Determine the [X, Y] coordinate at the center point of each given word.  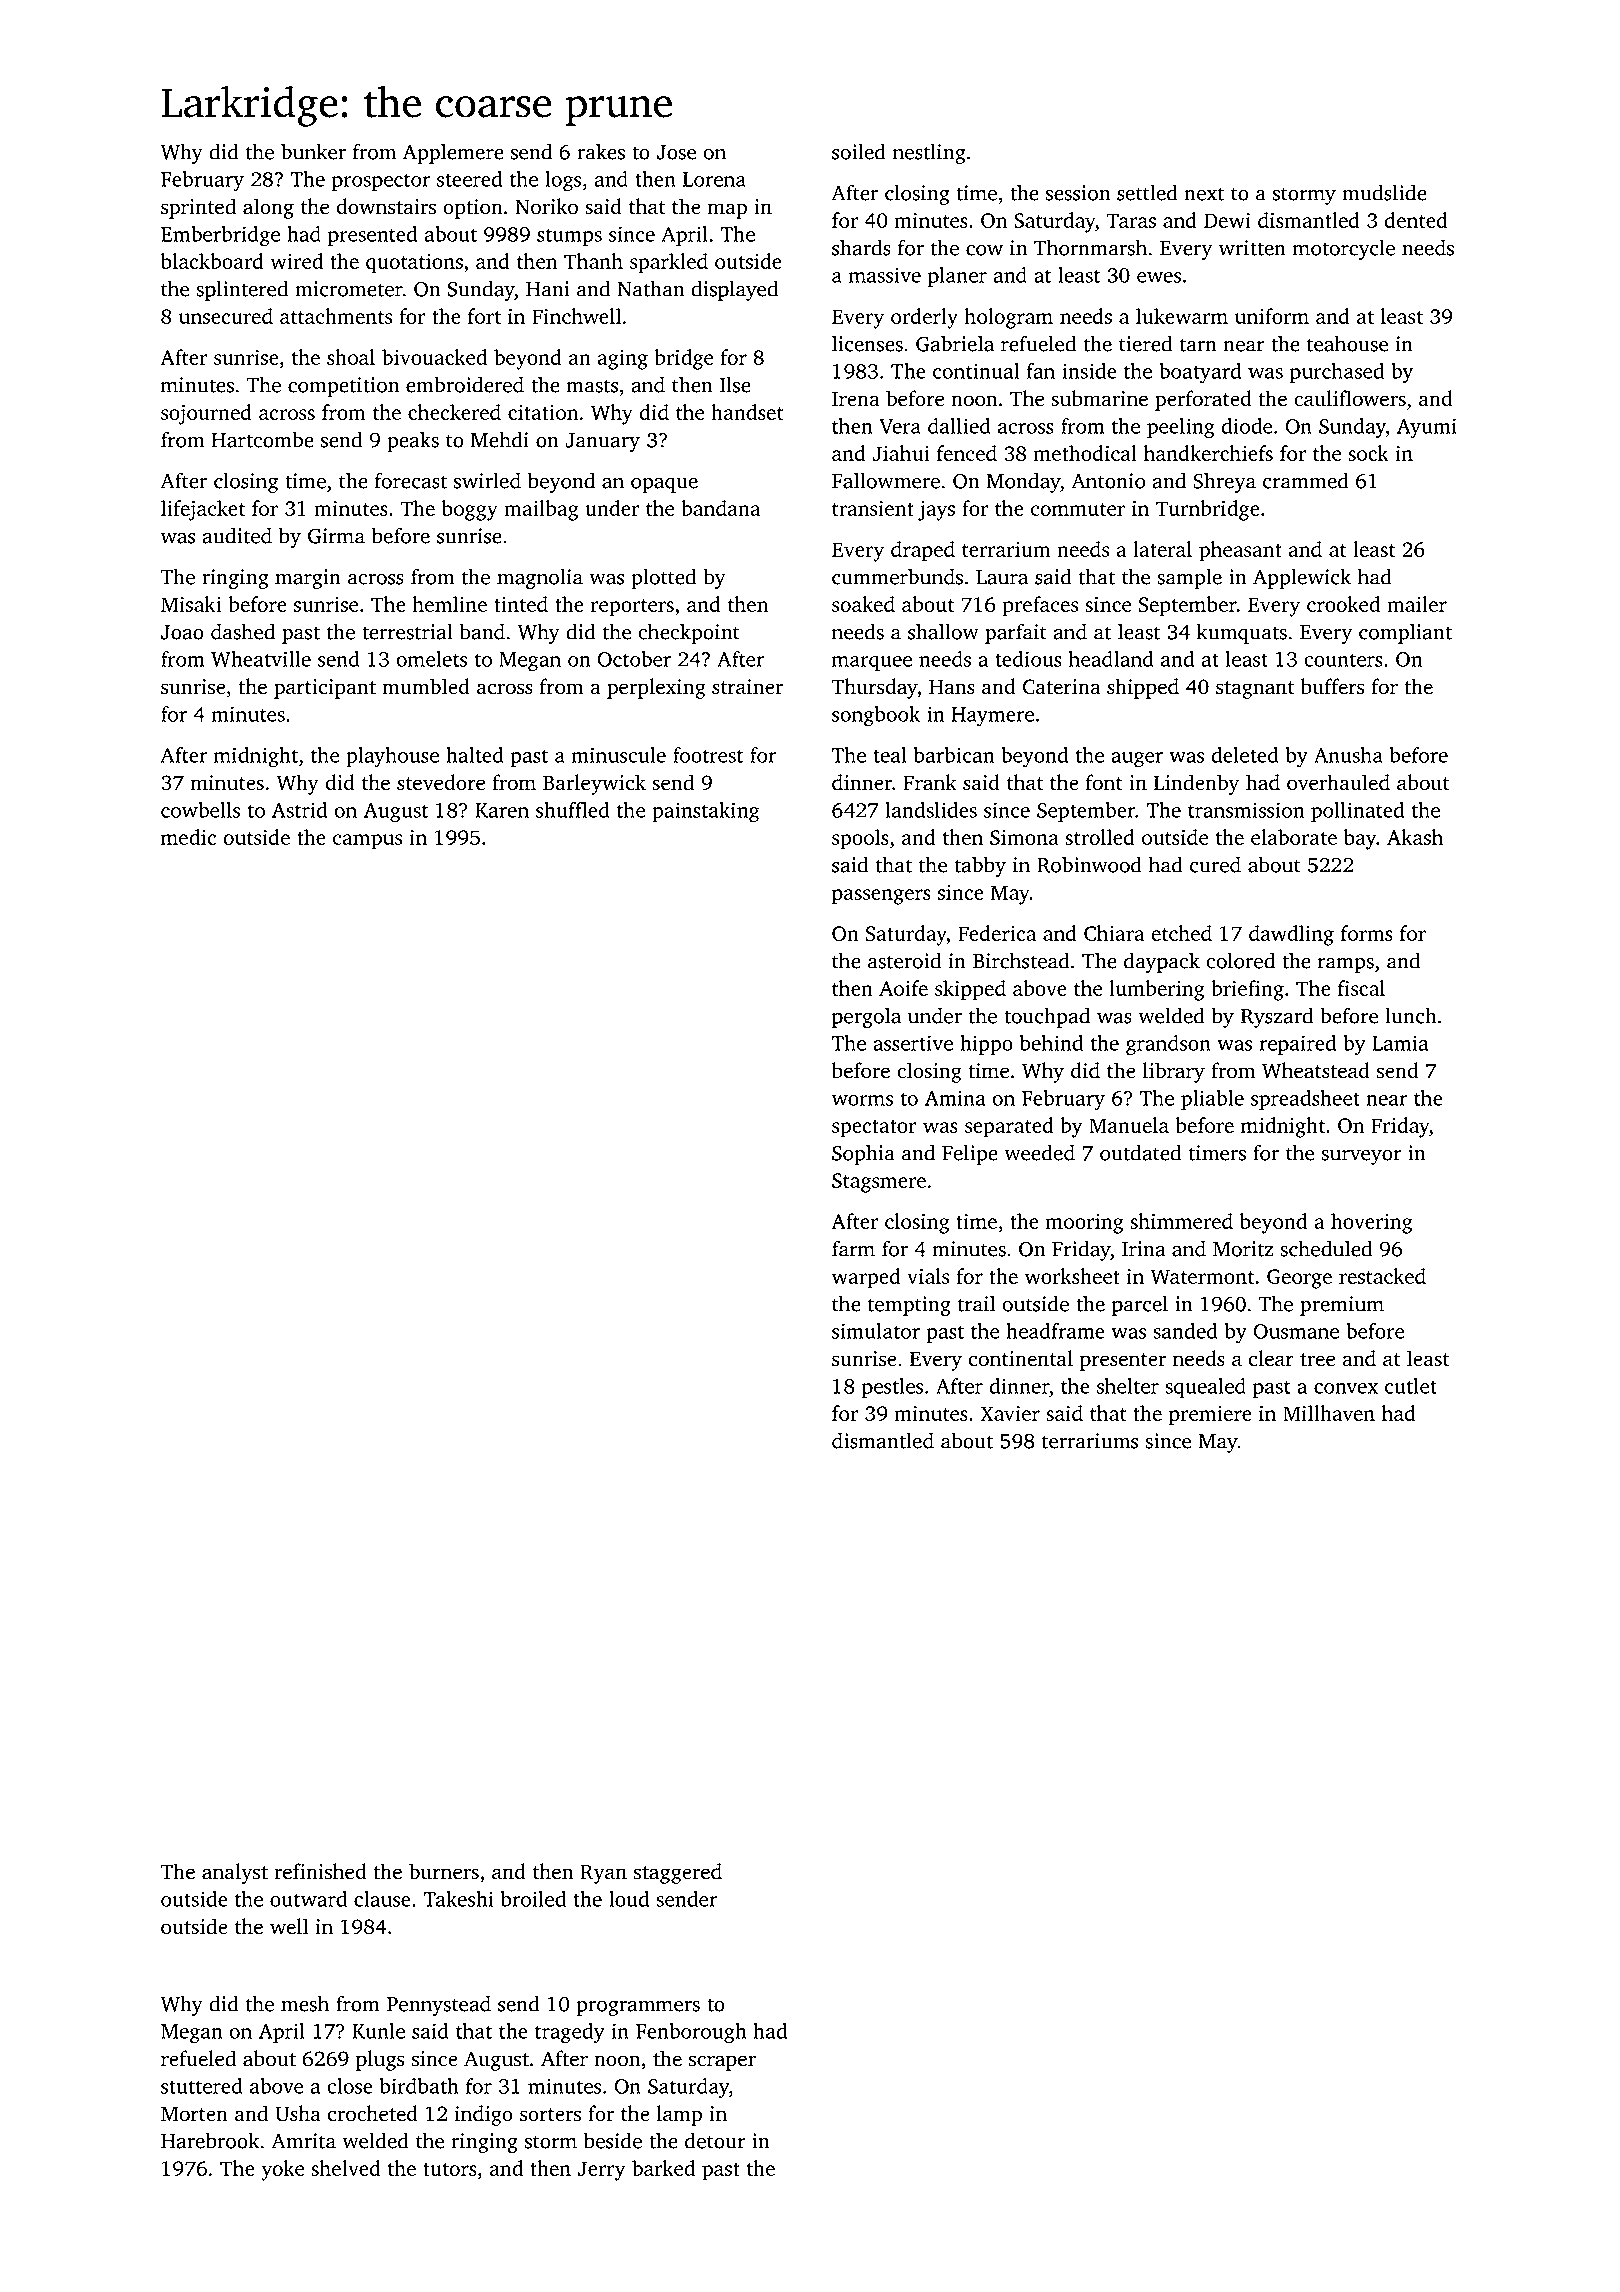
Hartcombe [262, 439]
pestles [892, 1388]
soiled [859, 151]
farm [853, 1248]
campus [367, 842]
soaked [863, 604]
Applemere [453, 154]
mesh [305, 2003]
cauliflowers [1350, 398]
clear [1271, 1358]
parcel [1140, 1305]
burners [444, 1871]
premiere [1210, 1416]
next [1204, 194]
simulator [876, 1331]
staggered [678, 1873]
